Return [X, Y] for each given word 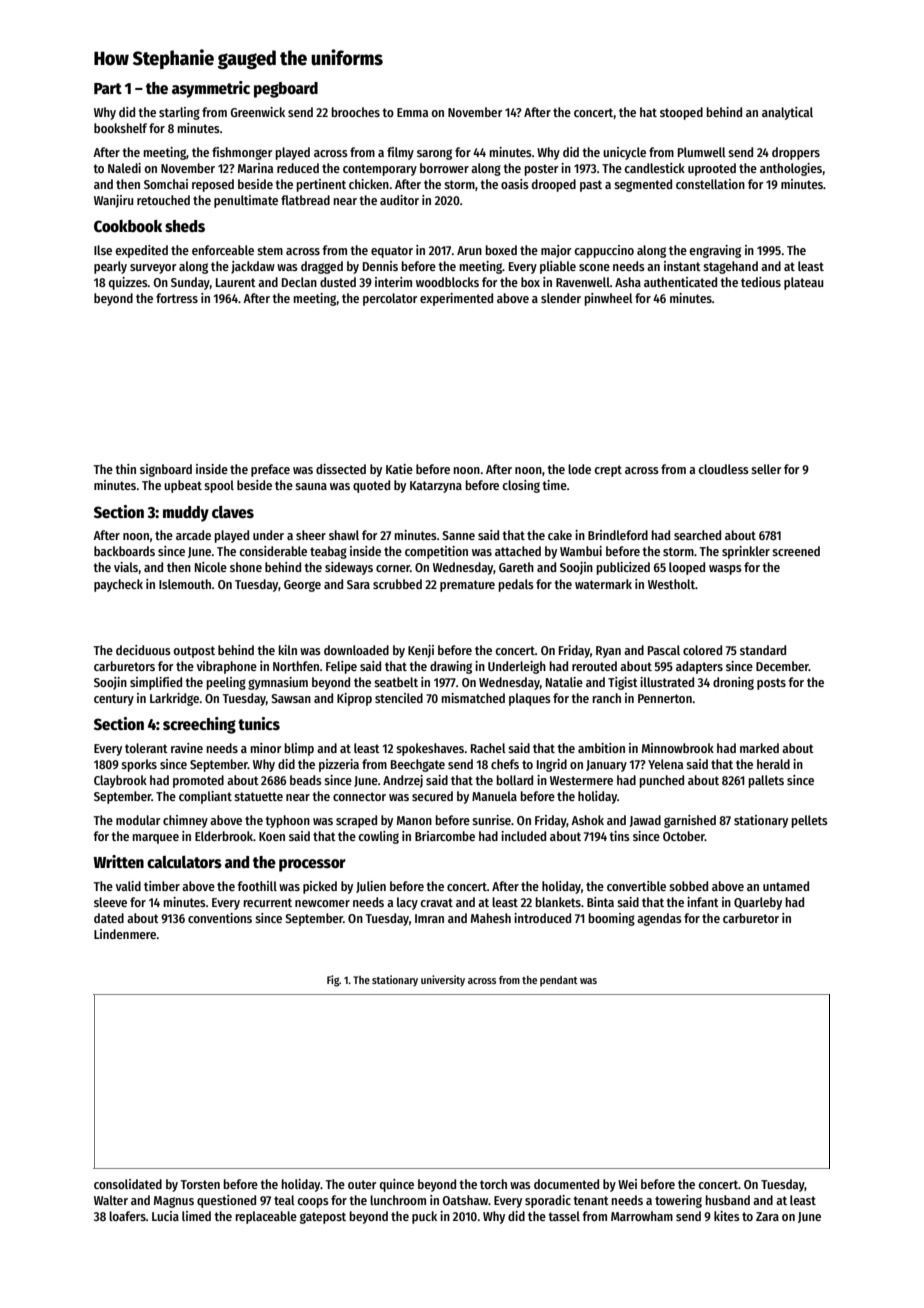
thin [125, 469]
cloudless [723, 469]
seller [766, 469]
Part [108, 88]
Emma [412, 112]
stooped [681, 113]
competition [436, 552]
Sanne [458, 535]
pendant [559, 981]
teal [284, 1200]
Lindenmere [125, 934]
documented [566, 1184]
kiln [288, 650]
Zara [767, 1216]
